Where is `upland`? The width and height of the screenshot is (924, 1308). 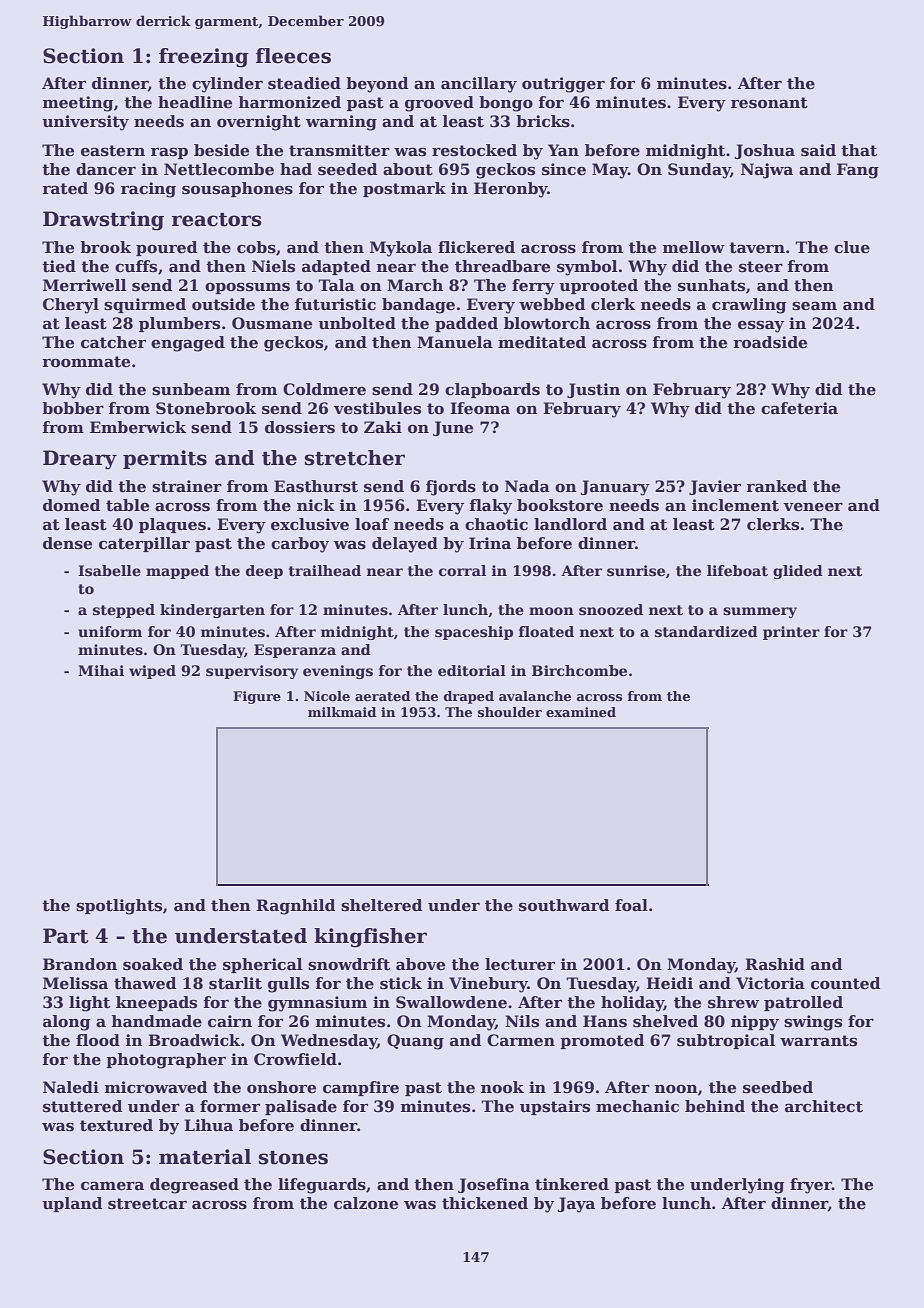 upland is located at coordinates (72, 1204).
